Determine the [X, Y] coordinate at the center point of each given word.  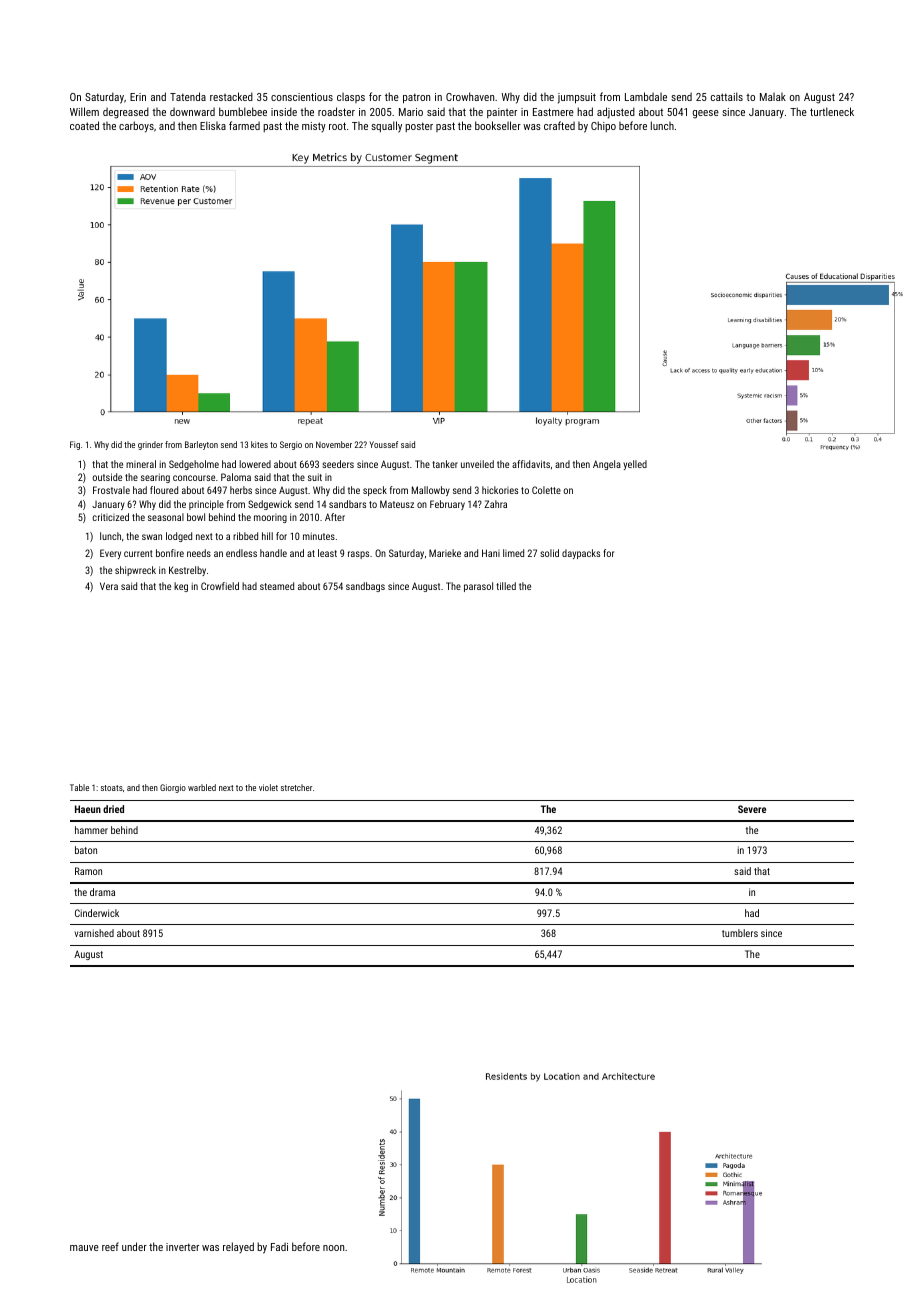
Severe [752, 809]
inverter [182, 1247]
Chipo [603, 126]
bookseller [498, 125]
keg [181, 587]
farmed [244, 125]
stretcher [297, 787]
